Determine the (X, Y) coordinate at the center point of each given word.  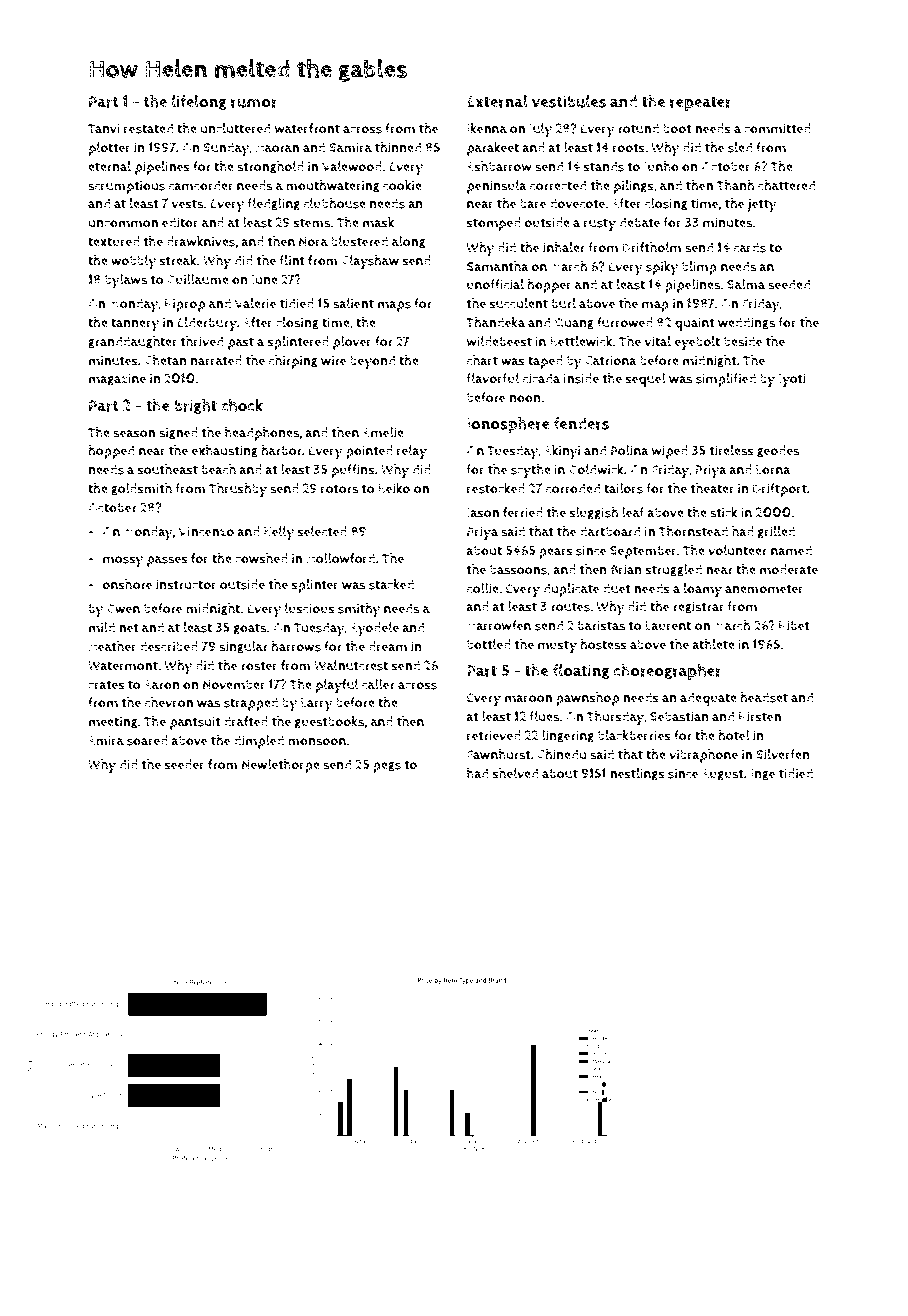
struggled (673, 570)
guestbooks (329, 722)
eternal (109, 166)
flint (292, 260)
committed (777, 128)
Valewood (352, 166)
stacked (391, 584)
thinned (398, 147)
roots (629, 148)
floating (581, 671)
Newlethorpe (281, 766)
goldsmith (141, 489)
